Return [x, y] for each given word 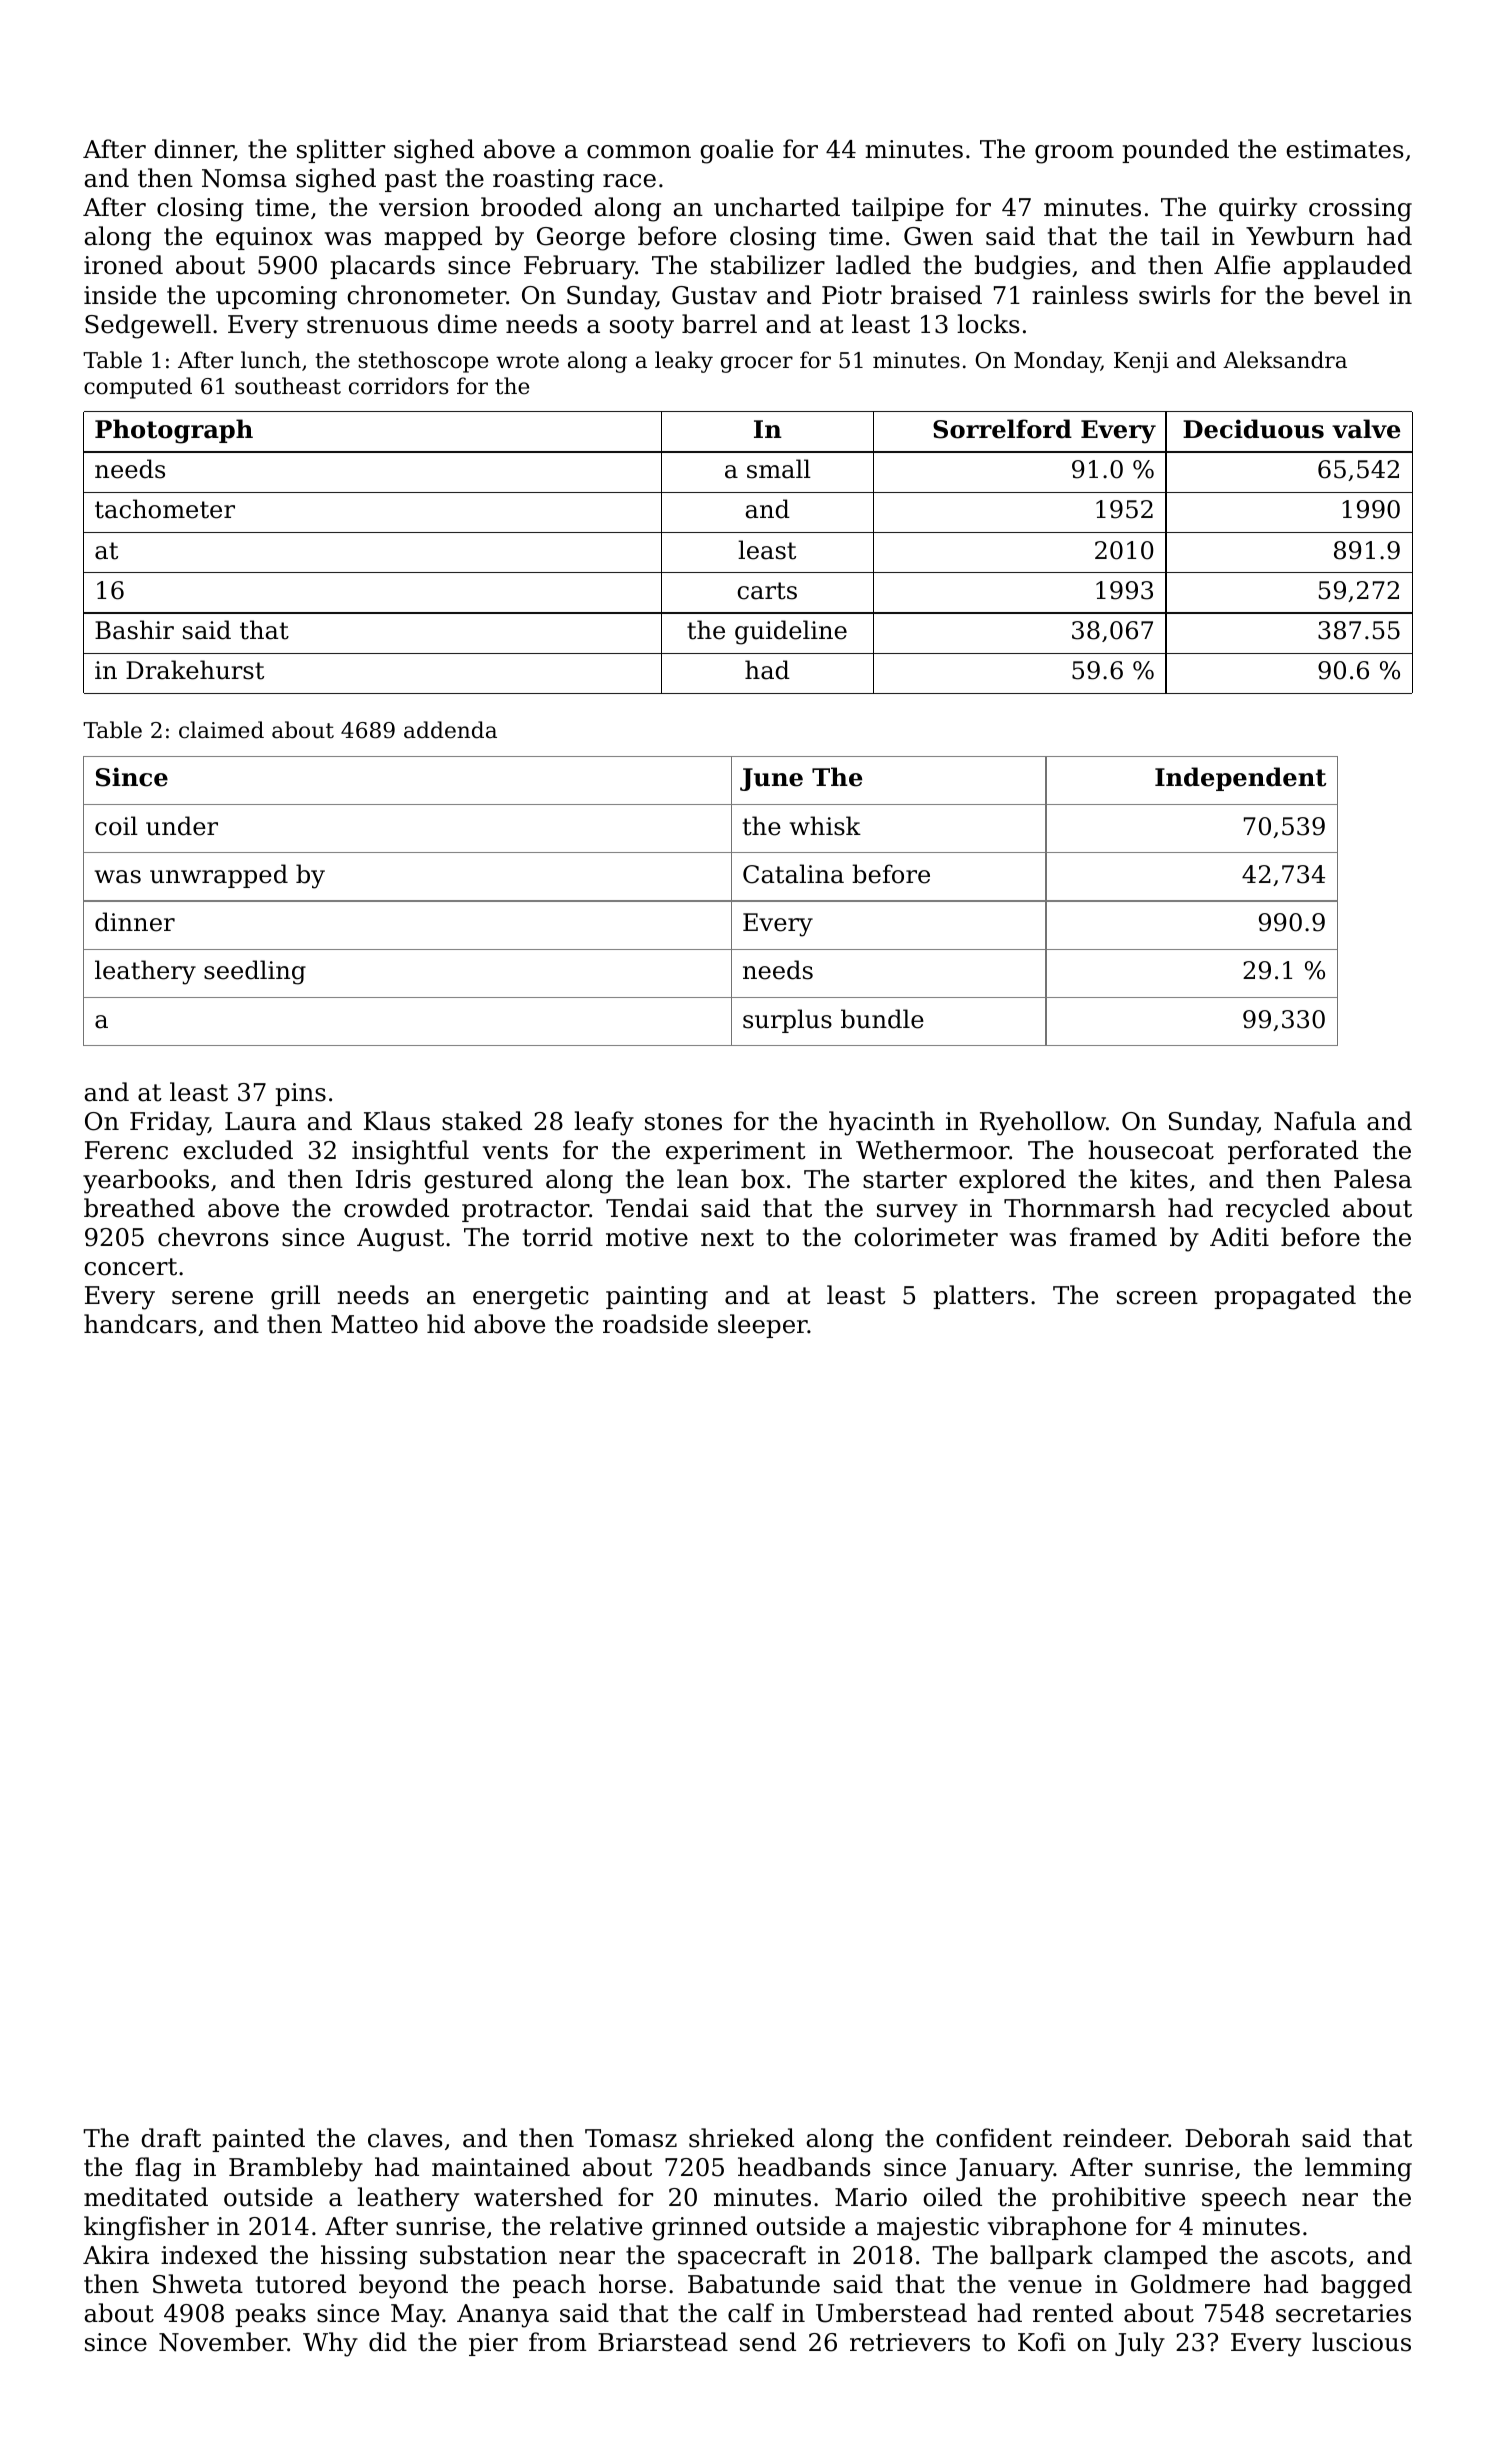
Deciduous [1253, 429]
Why [330, 2344]
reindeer [1115, 2138]
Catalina [793, 874]
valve [1366, 429]
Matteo [374, 1324]
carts [767, 591]
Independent [1240, 779]
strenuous [367, 325]
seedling [255, 972]
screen [1157, 1298]
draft [171, 2138]
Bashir [134, 630]
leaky [684, 362]
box [763, 1179]
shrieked [741, 2138]
